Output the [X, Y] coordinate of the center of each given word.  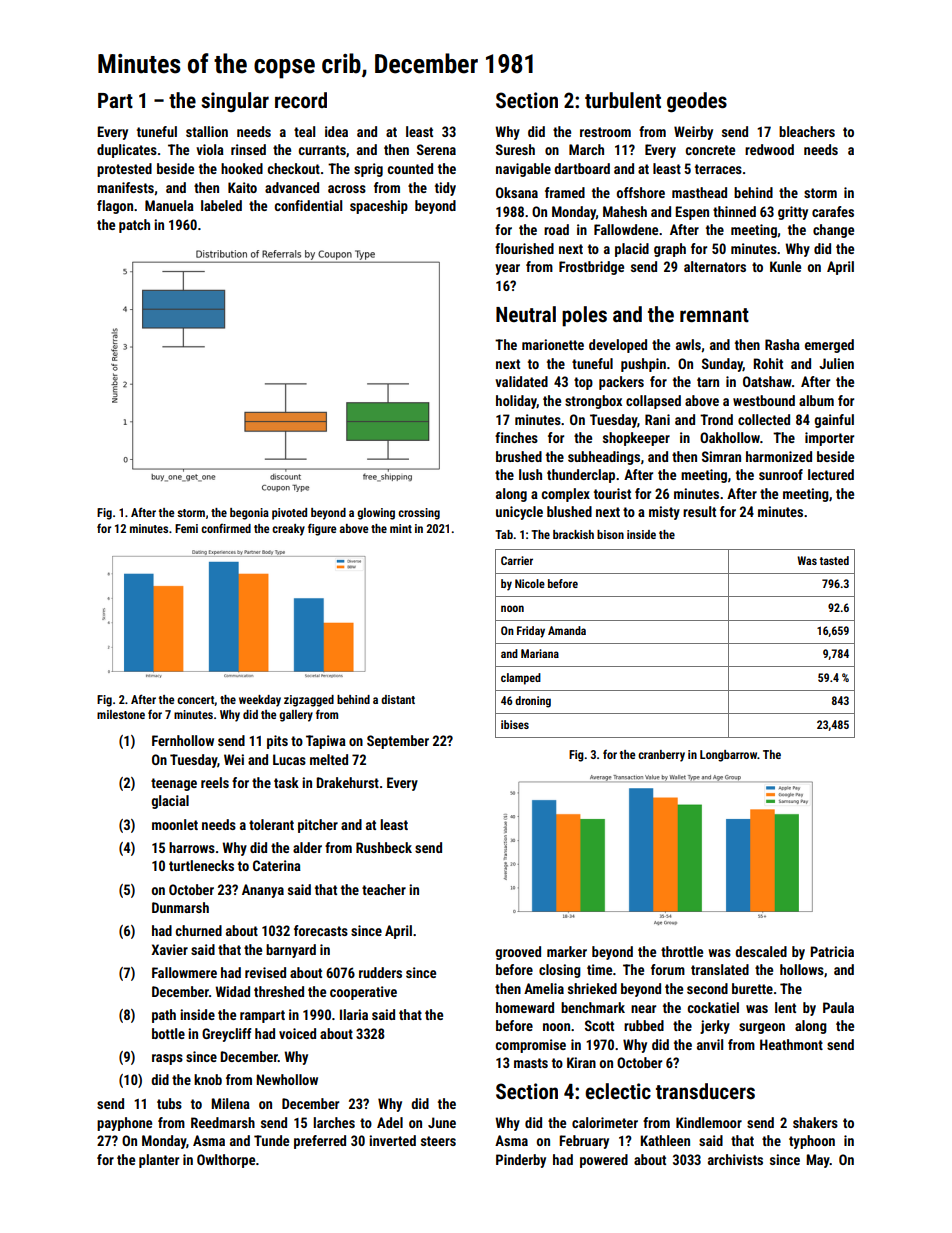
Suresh [515, 149]
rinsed [248, 149]
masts [531, 1063]
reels [215, 782]
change [833, 231]
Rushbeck [384, 847]
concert [196, 701]
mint [401, 528]
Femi [186, 528]
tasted [834, 560]
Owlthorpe [226, 1161]
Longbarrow [728, 756]
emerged [829, 346]
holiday [516, 402]
